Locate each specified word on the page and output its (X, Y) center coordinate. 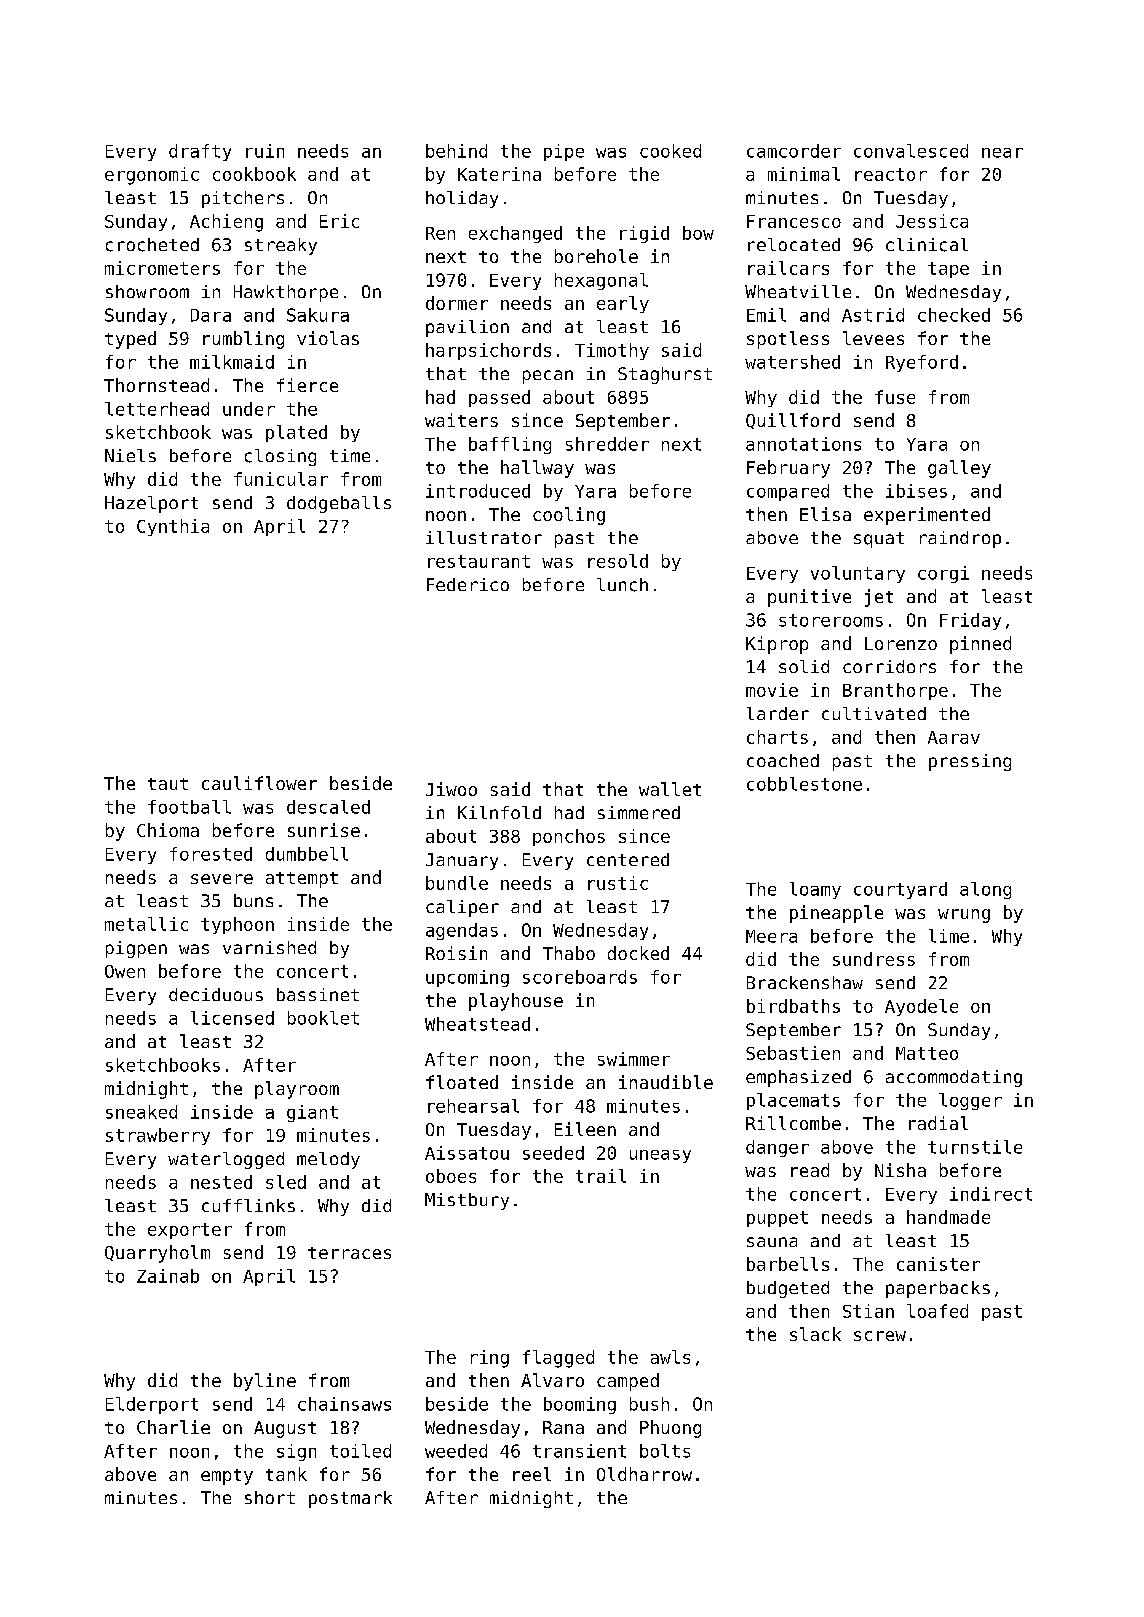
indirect (991, 1194)
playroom (297, 1090)
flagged (558, 1359)
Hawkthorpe (286, 293)
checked (954, 315)
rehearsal (473, 1106)
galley (959, 469)
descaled (328, 807)
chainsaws (344, 1404)
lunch (622, 585)
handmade (948, 1217)
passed (499, 398)
